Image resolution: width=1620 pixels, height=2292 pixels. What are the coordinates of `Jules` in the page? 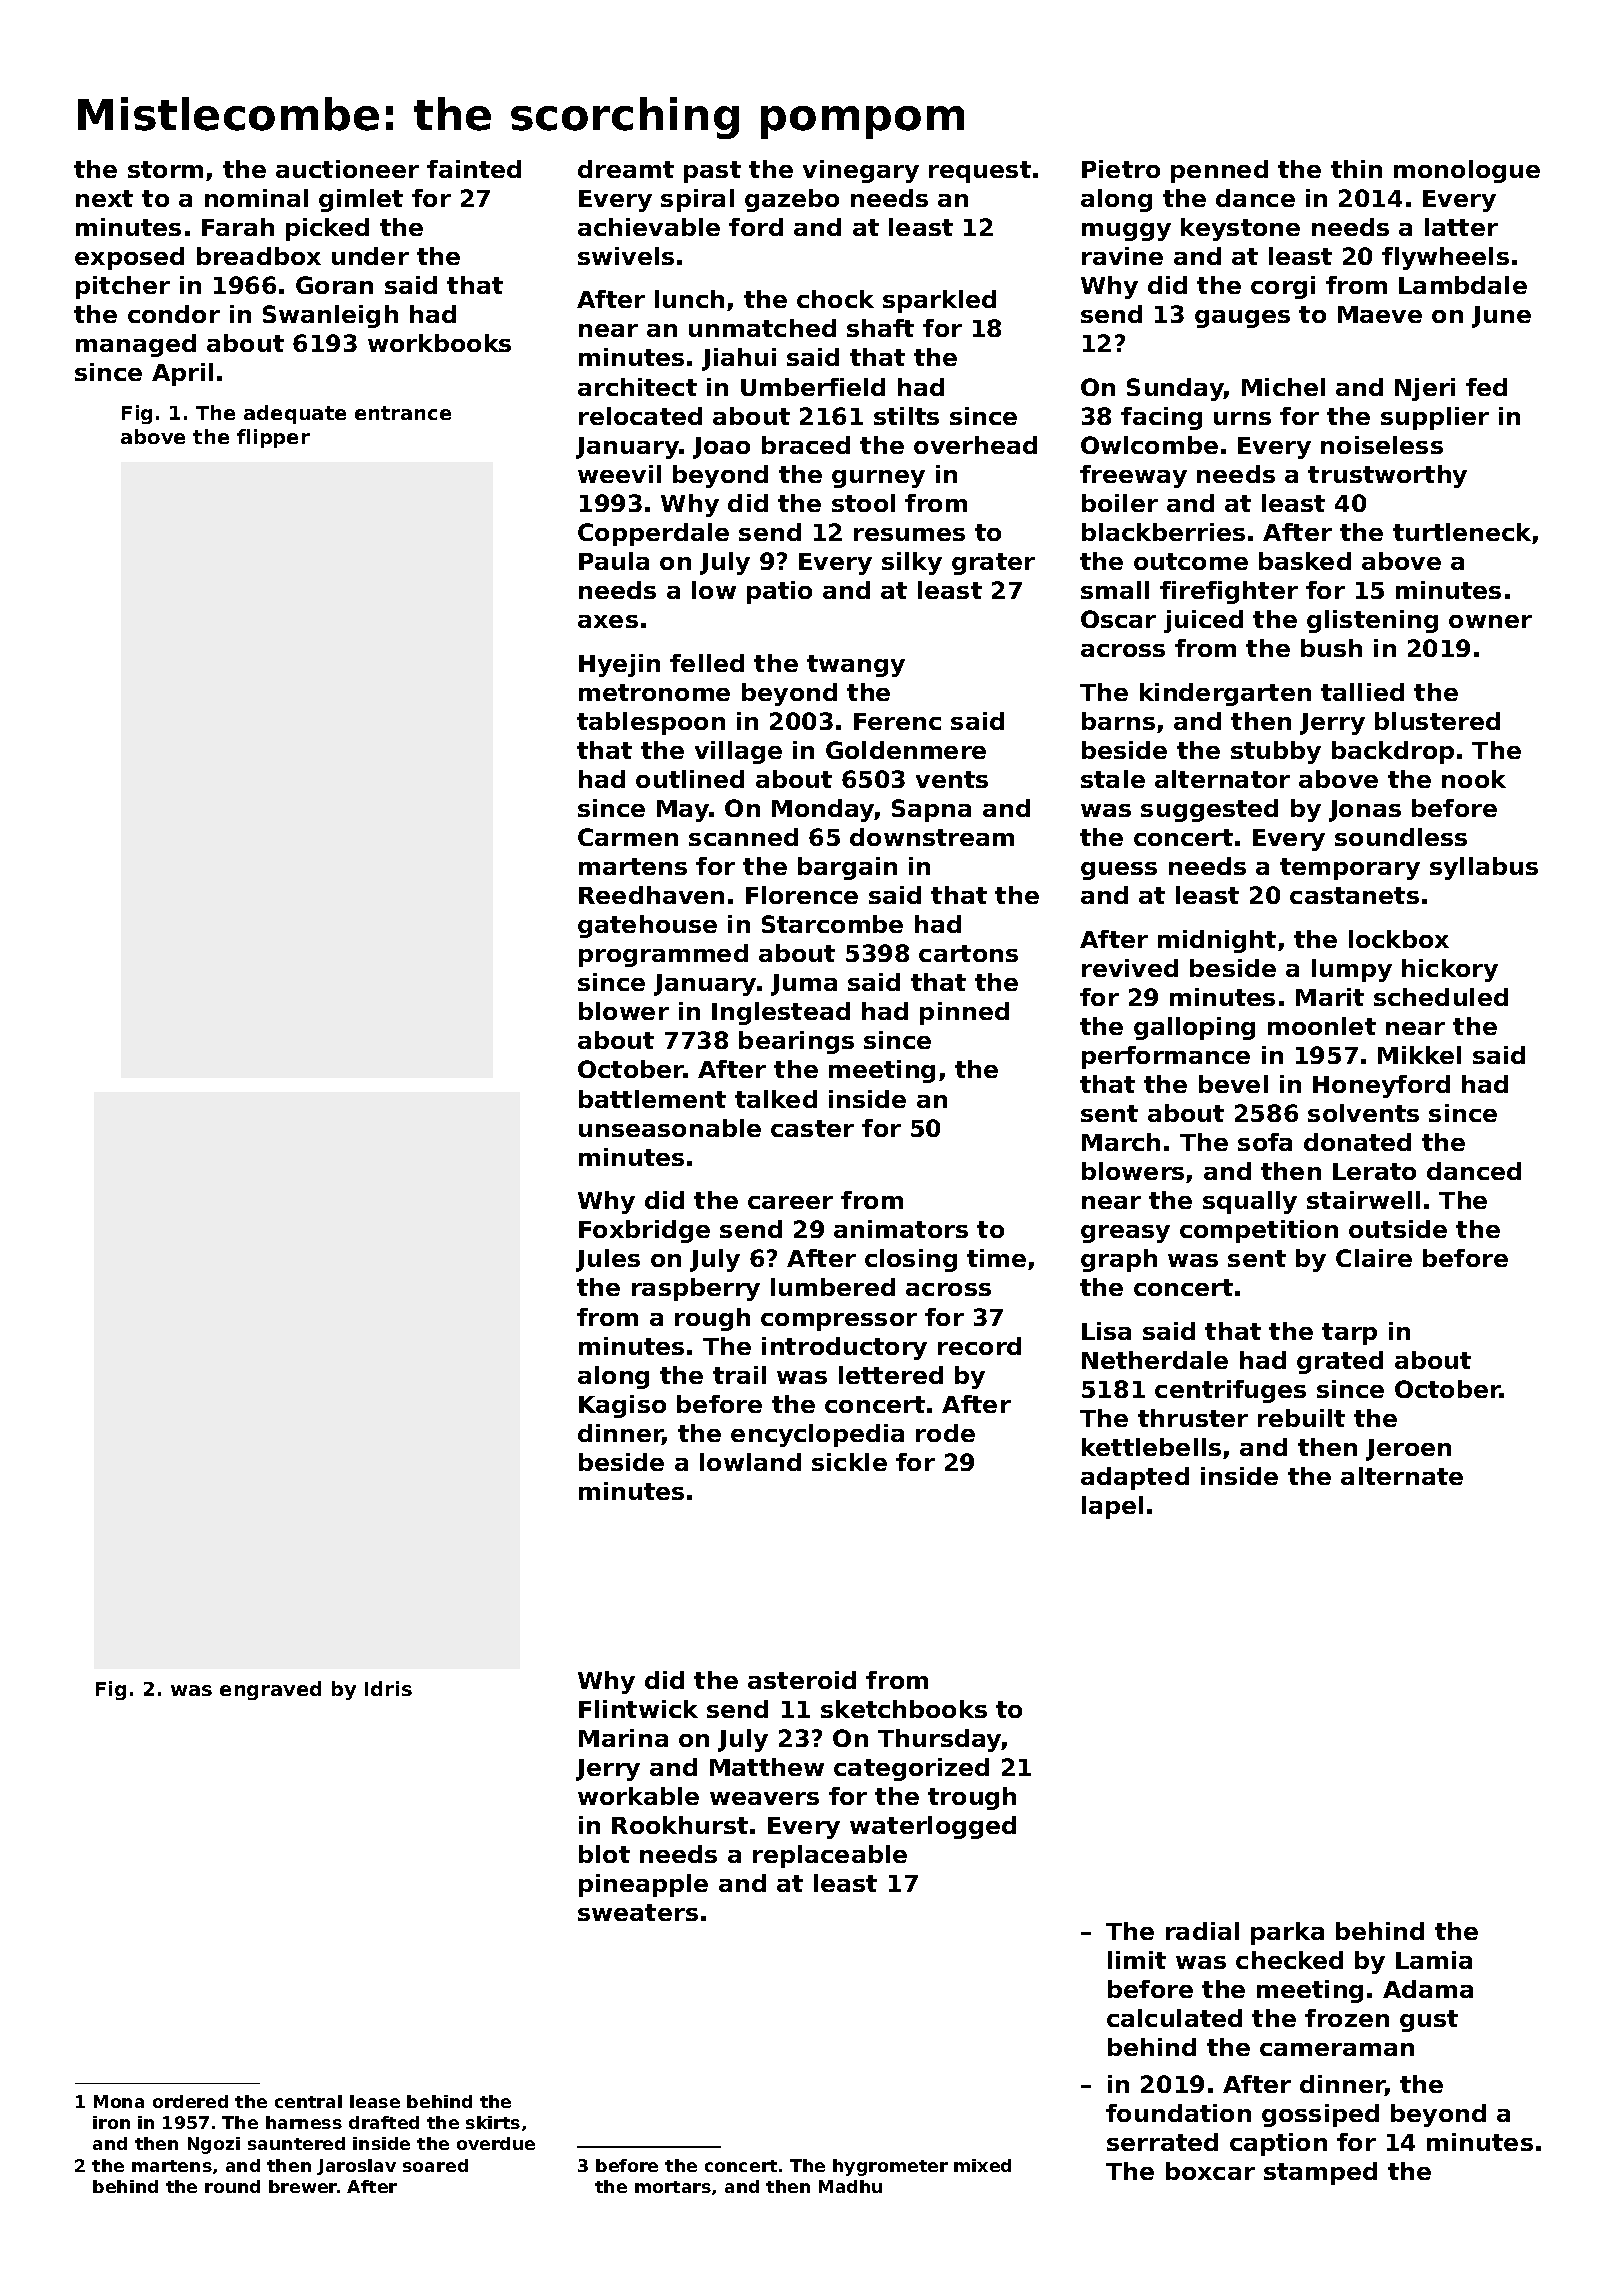 It's located at (608, 1260).
